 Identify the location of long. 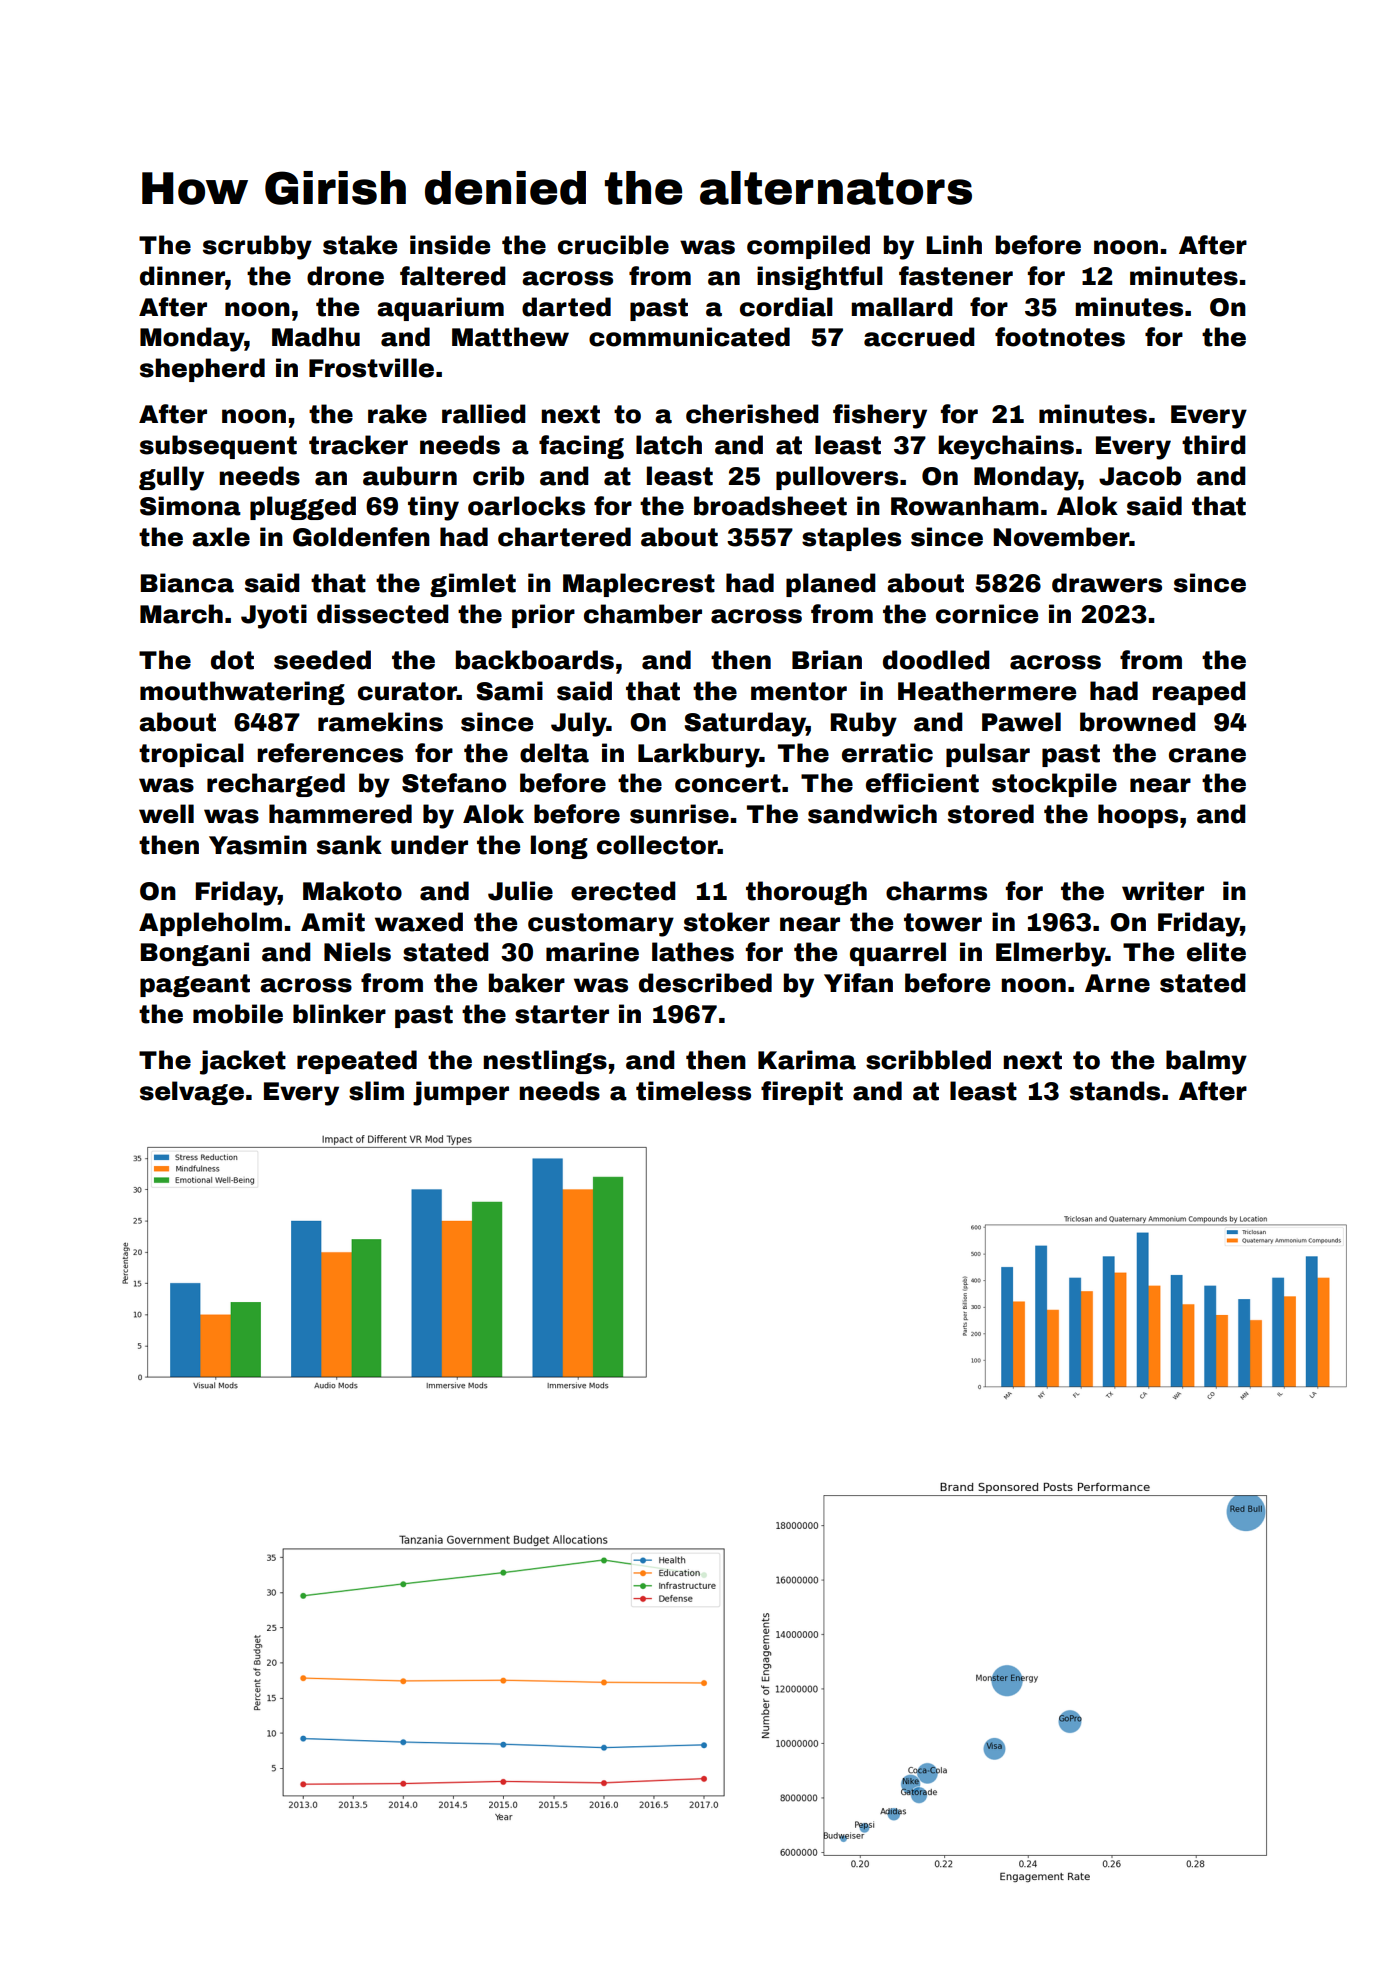
(559, 847).
